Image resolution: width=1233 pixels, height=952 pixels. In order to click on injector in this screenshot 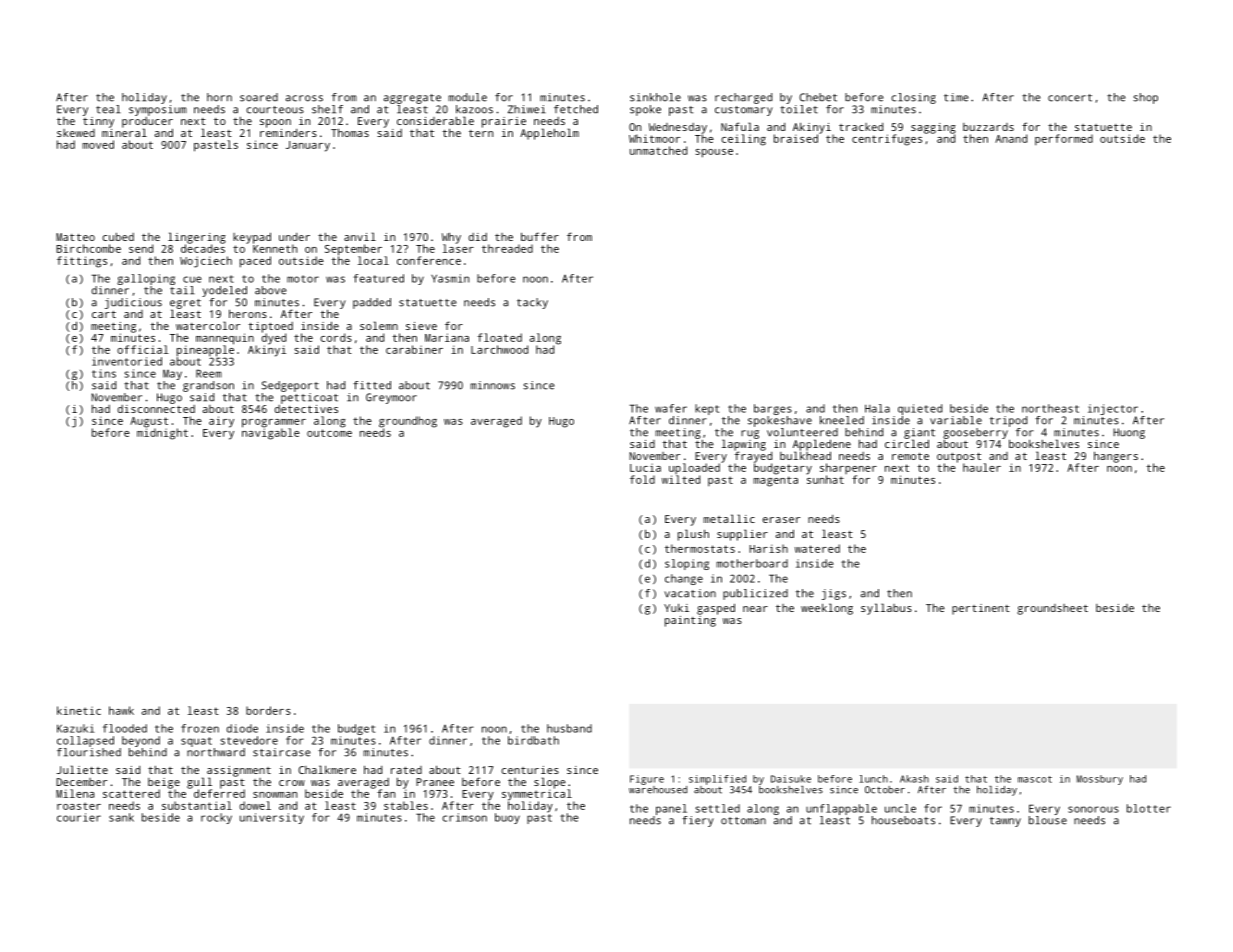, I will do `click(1113, 409)`.
